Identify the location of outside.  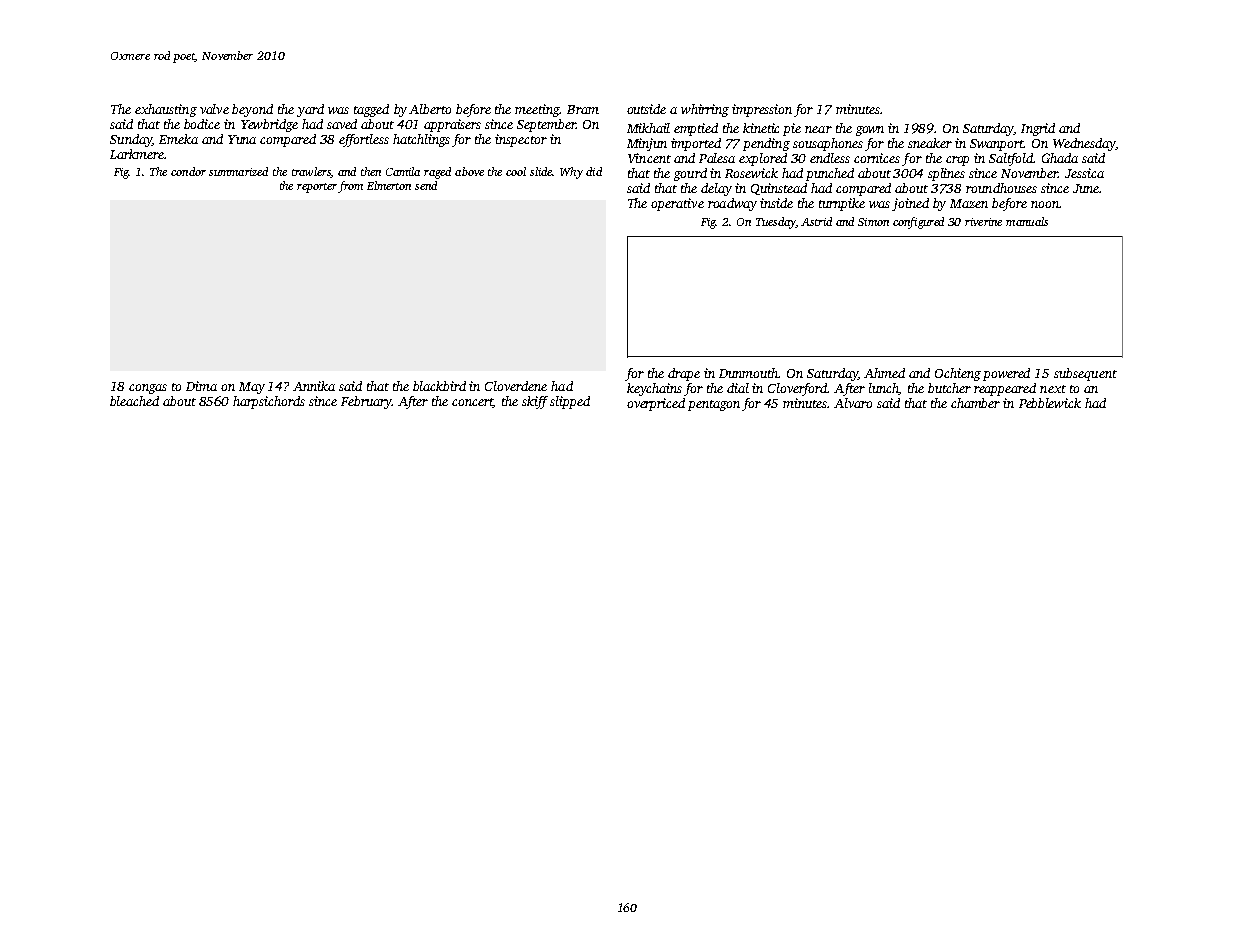
(646, 109).
